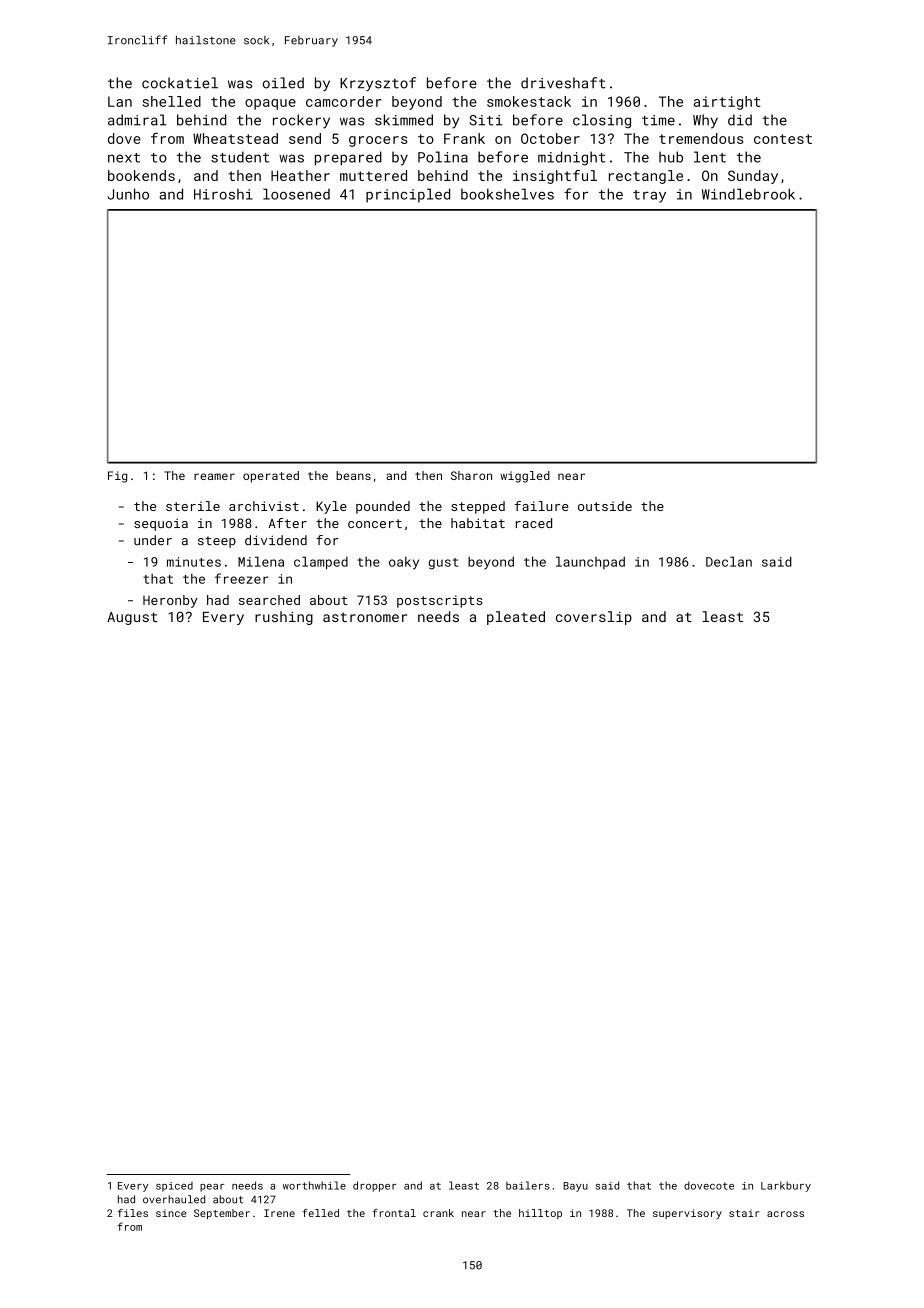 This screenshot has width=924, height=1308. Describe the element at coordinates (727, 103) in the screenshot. I see `airtight` at that location.
